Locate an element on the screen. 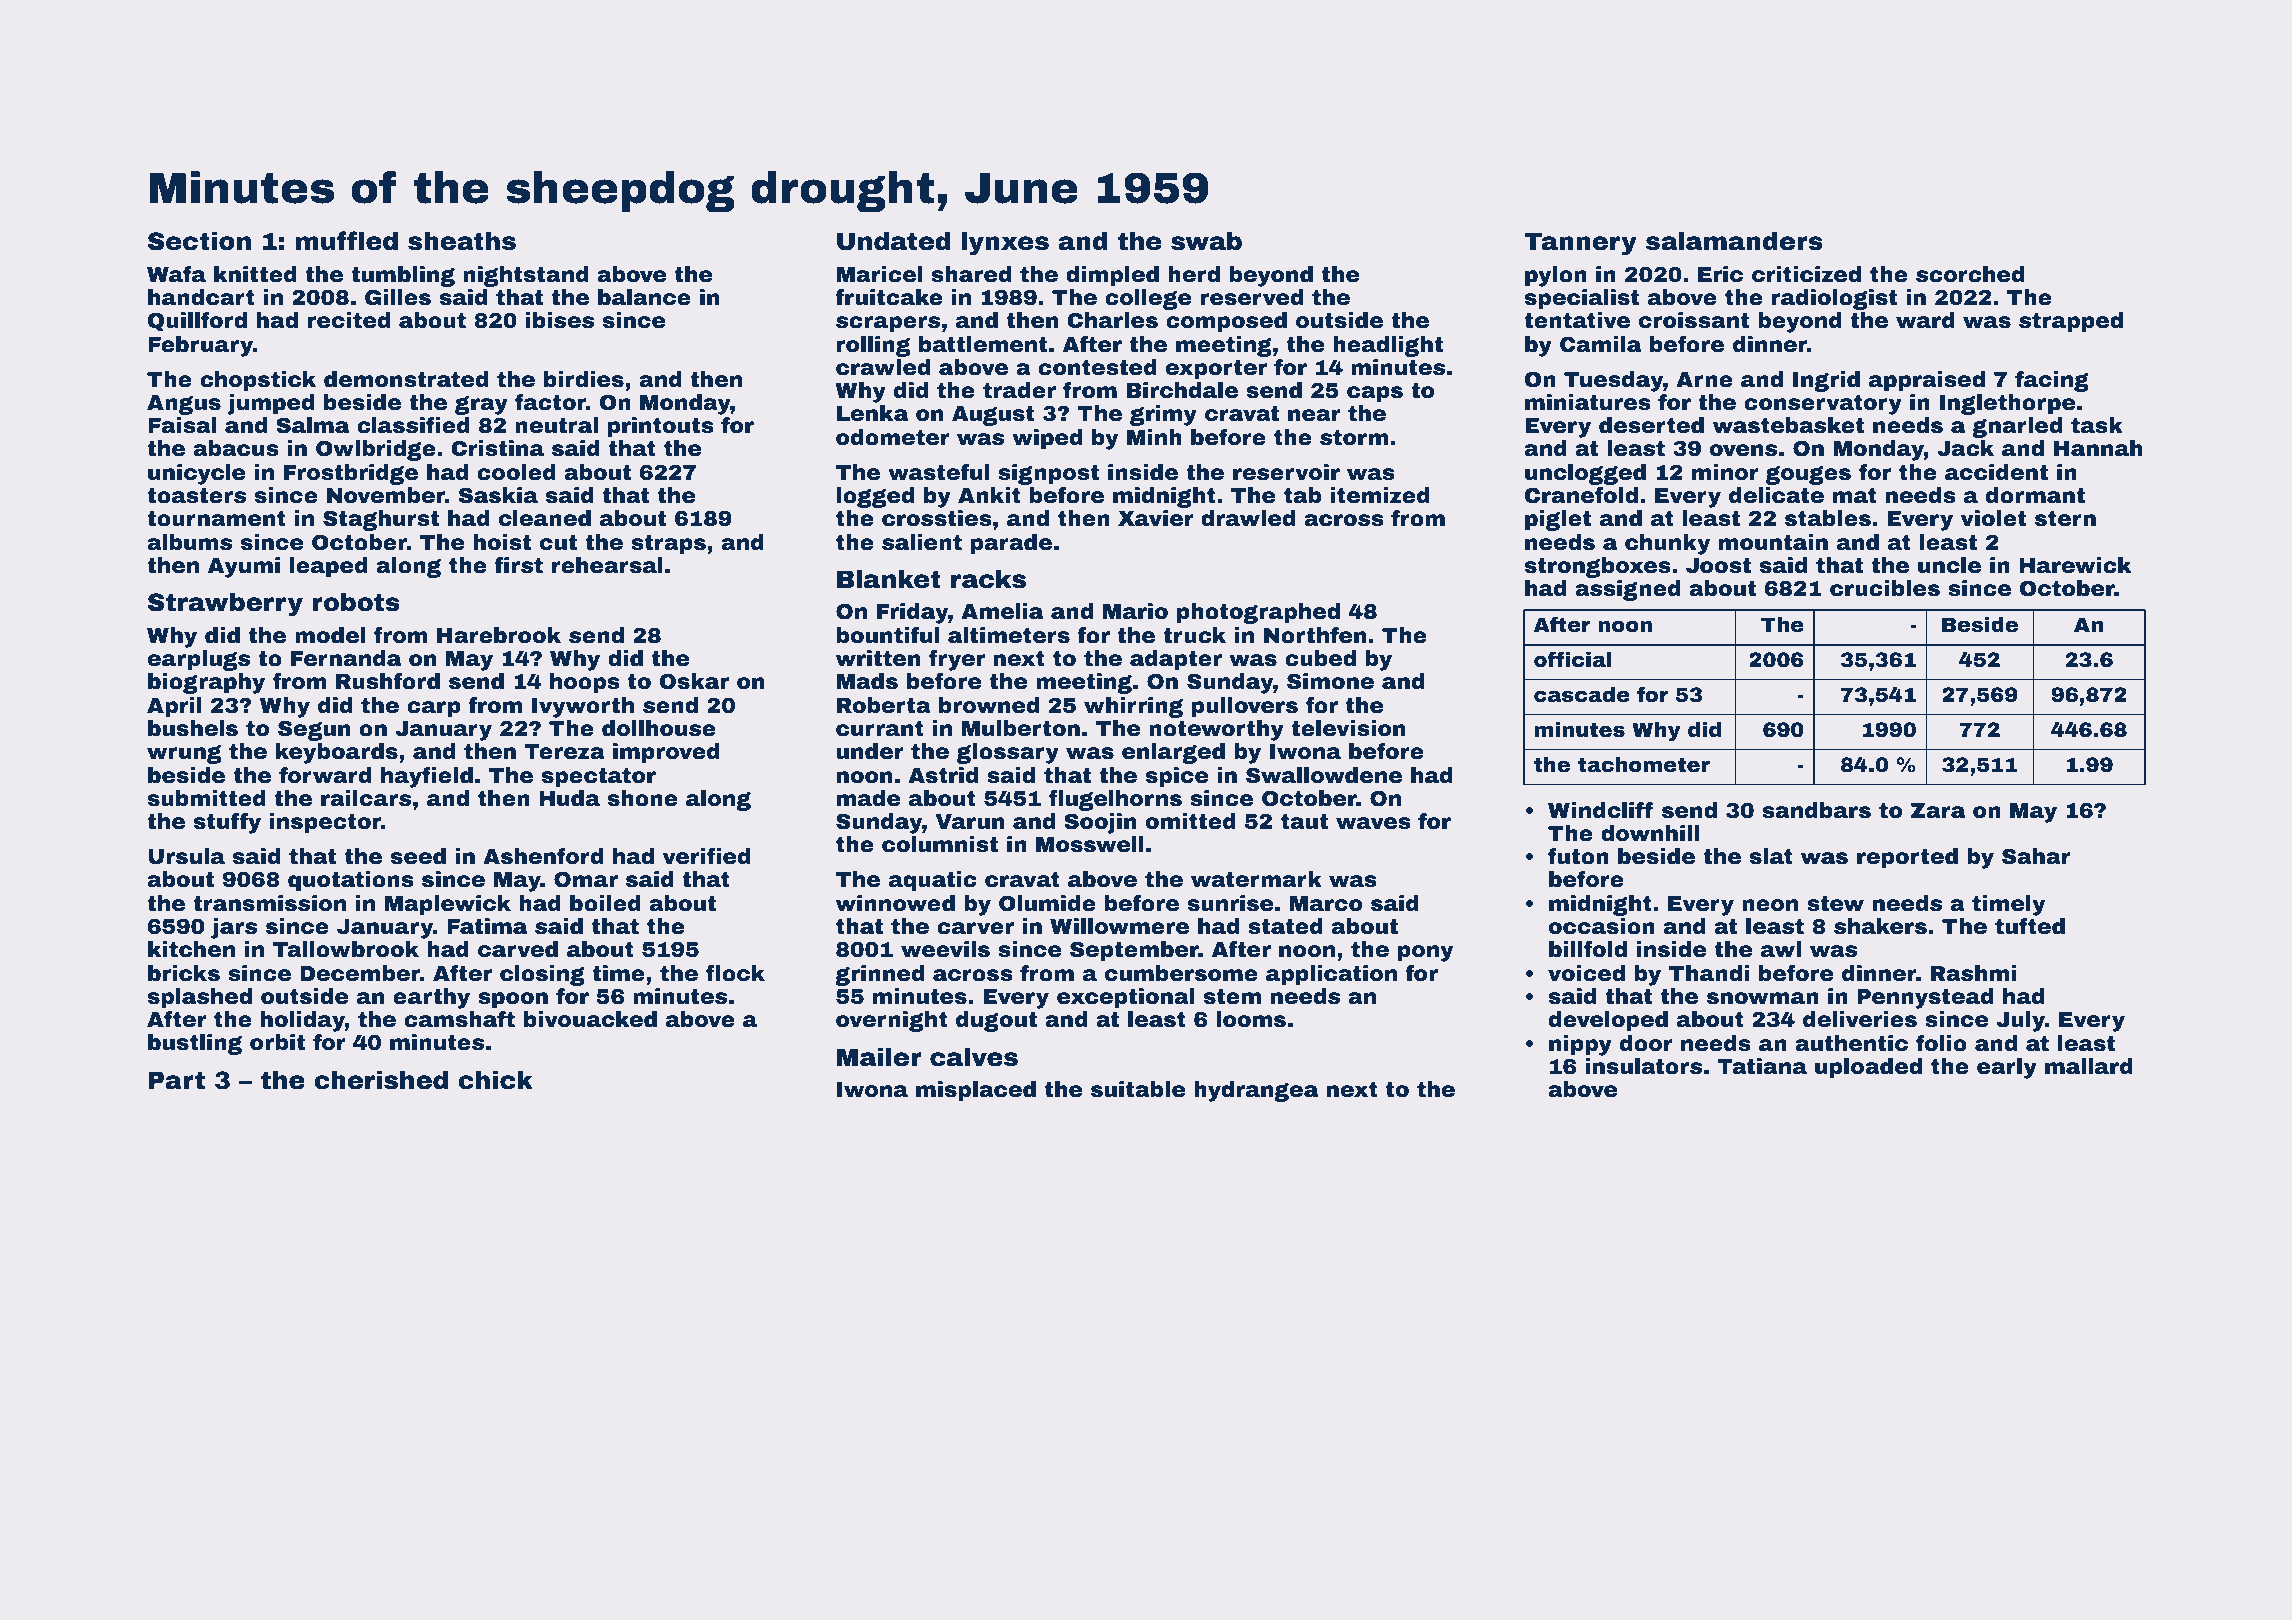  December is located at coordinates (360, 973).
